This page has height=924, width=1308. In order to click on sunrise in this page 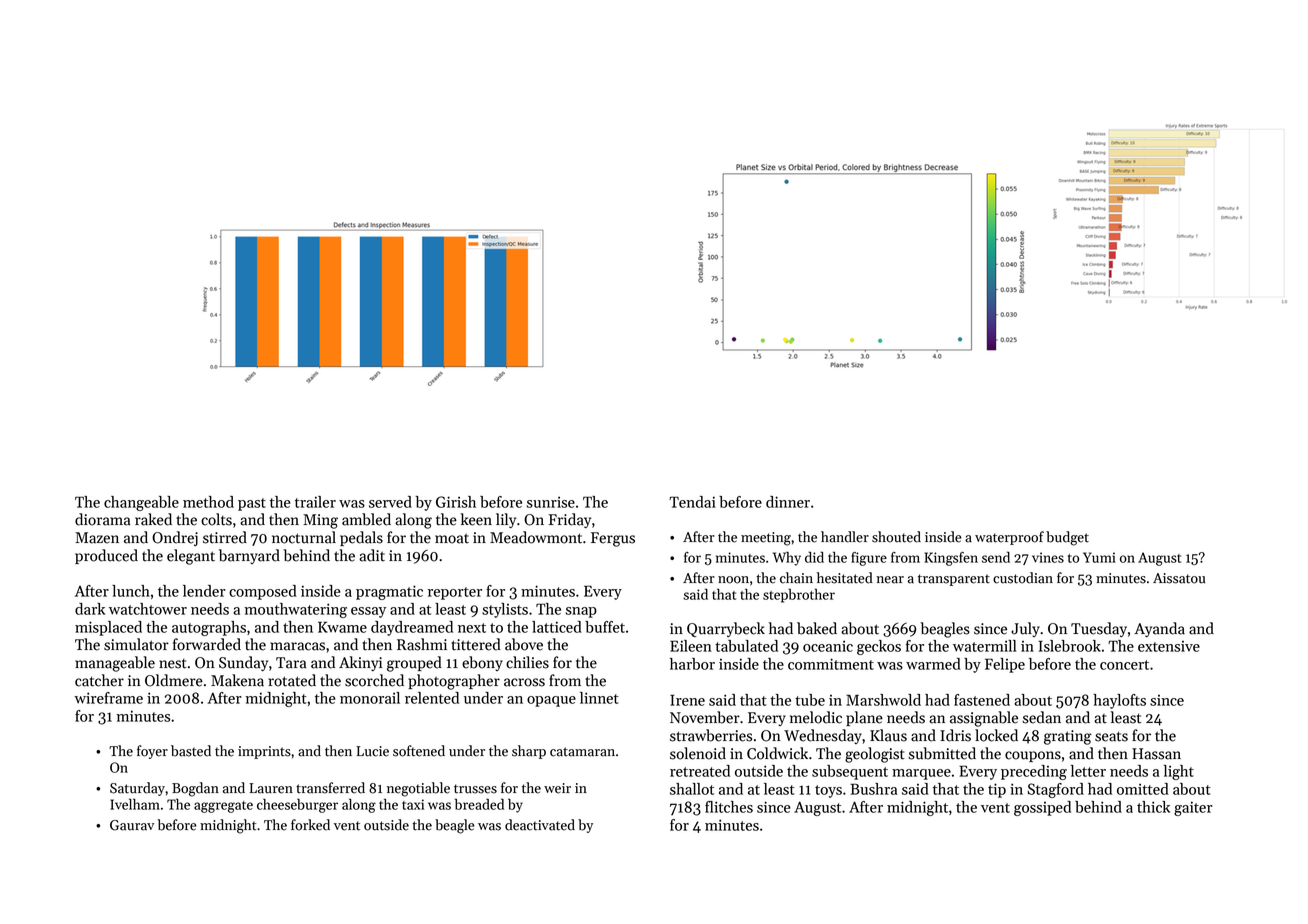, I will do `click(551, 502)`.
